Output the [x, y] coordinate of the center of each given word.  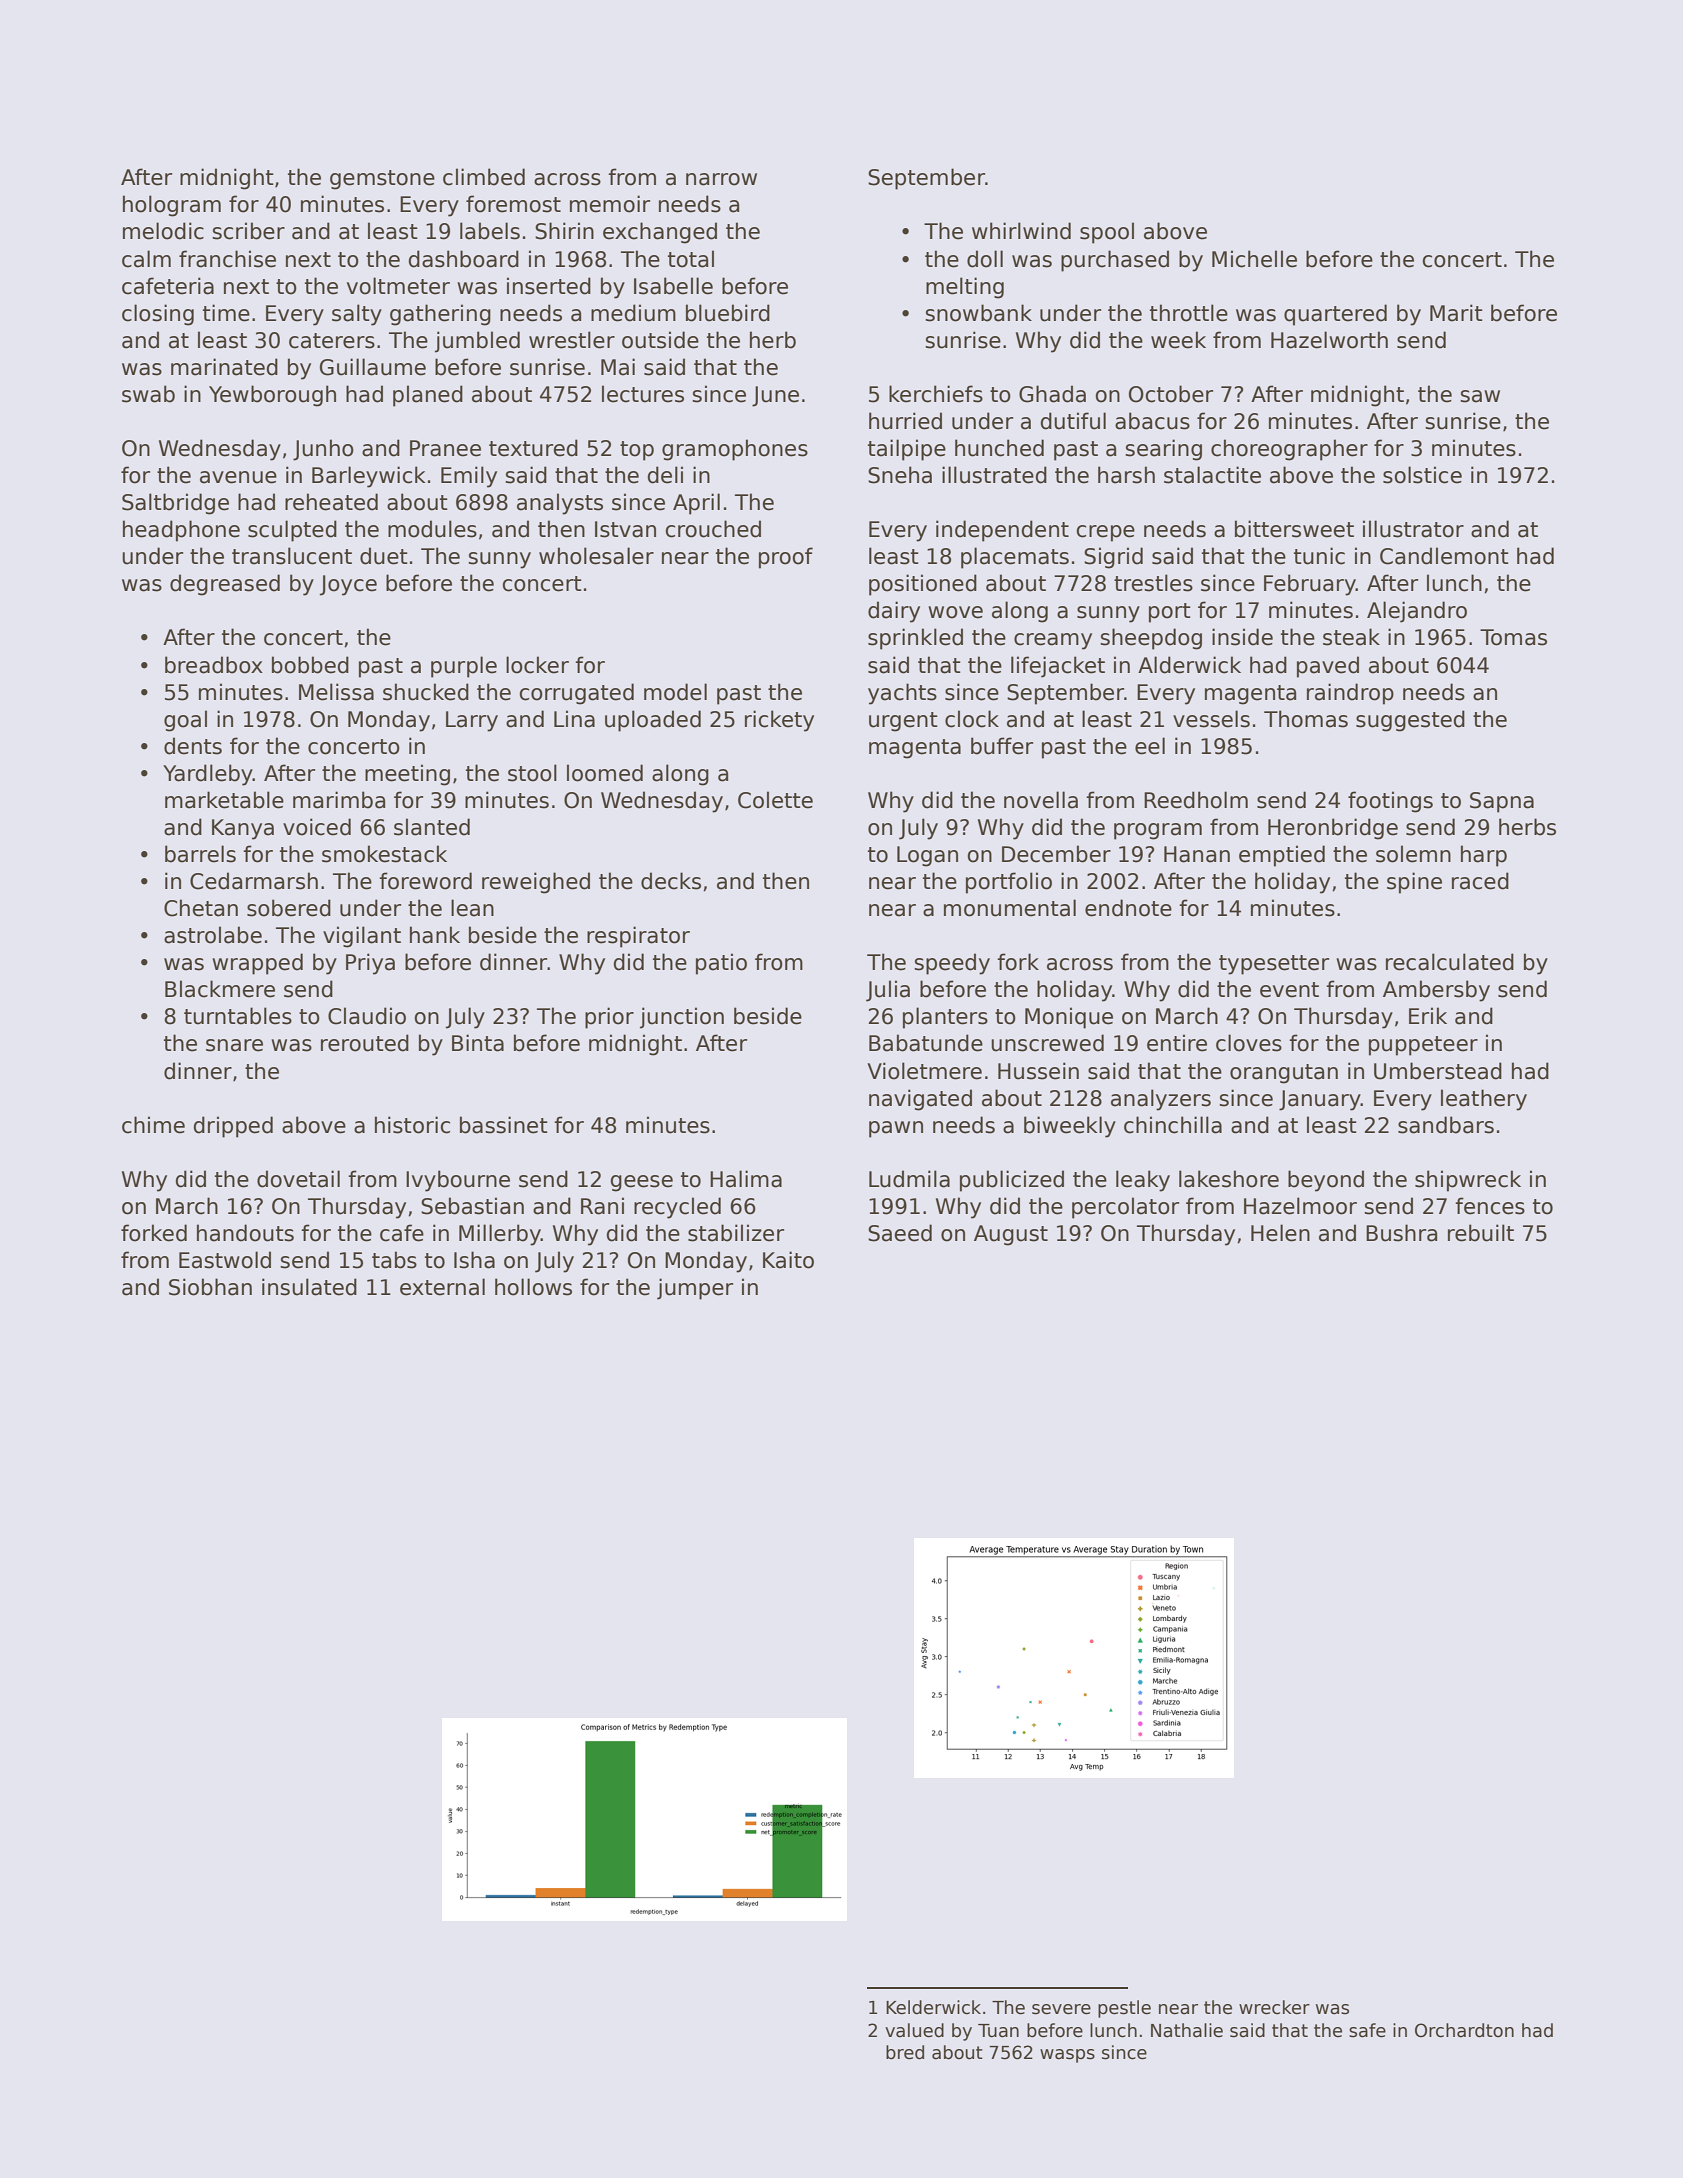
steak [1351, 637]
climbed [484, 177]
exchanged [660, 233]
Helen [1280, 1233]
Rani [602, 1206]
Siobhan [210, 1287]
